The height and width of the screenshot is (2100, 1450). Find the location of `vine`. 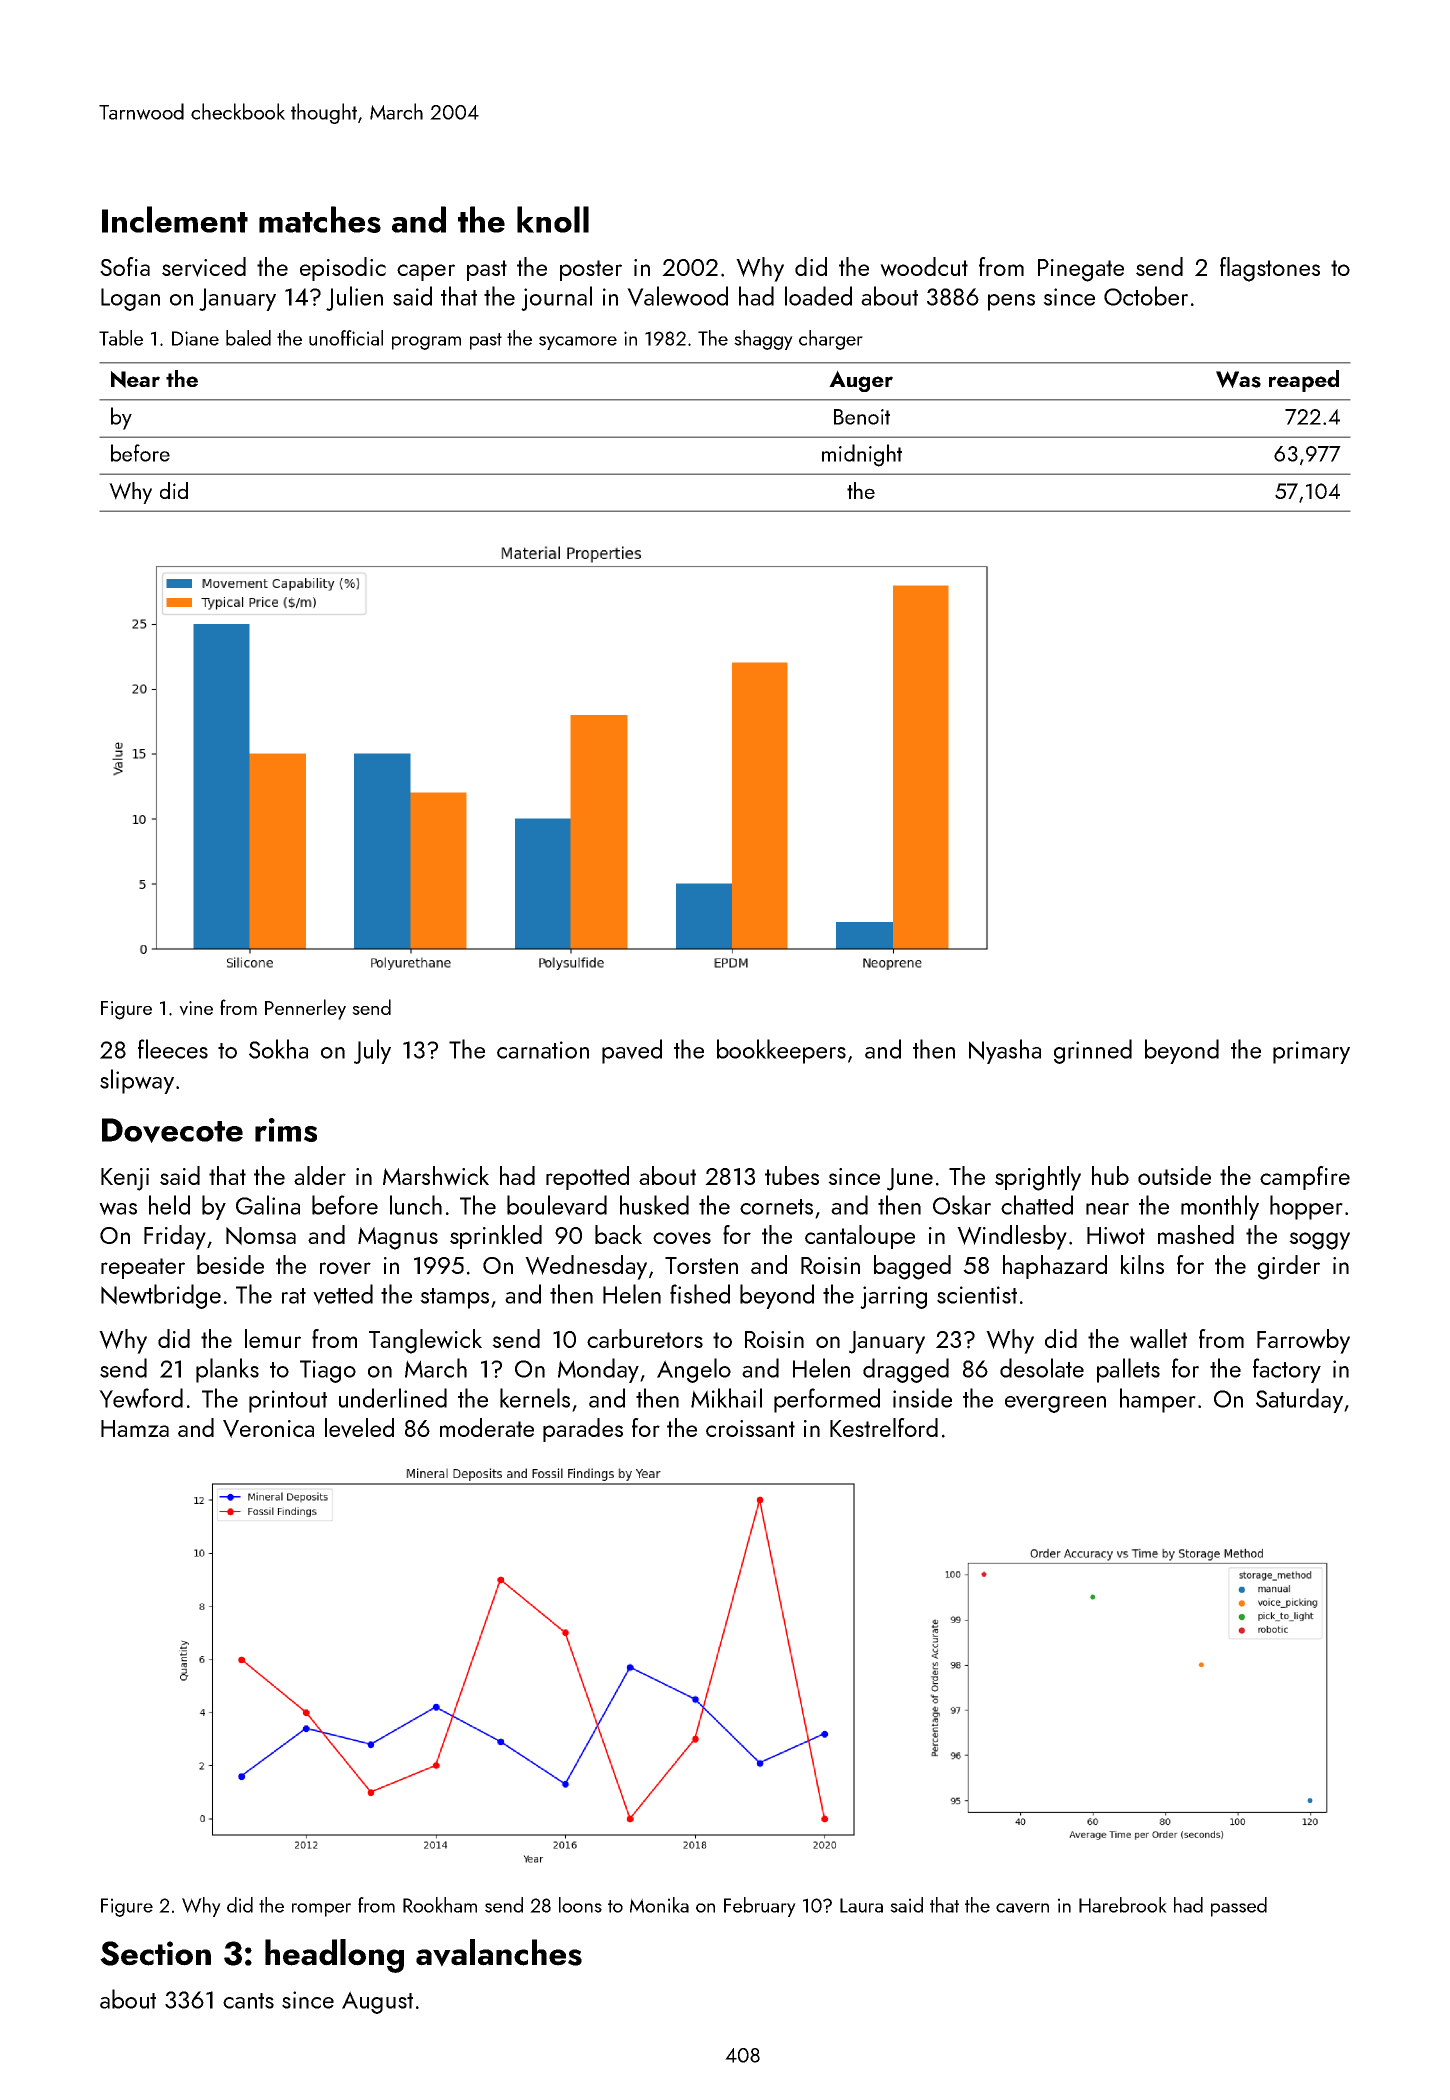

vine is located at coordinates (196, 1008).
